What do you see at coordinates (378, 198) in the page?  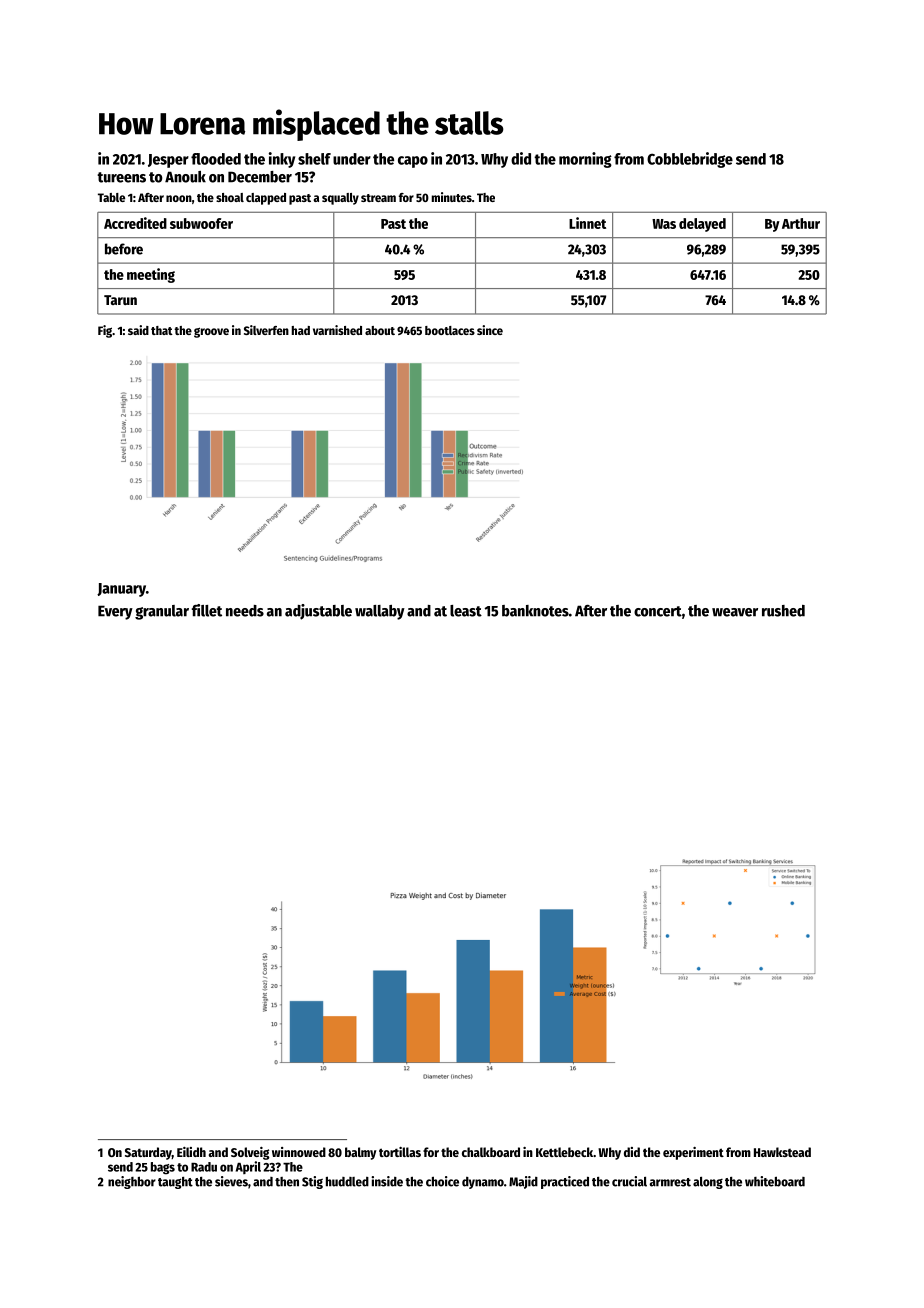 I see `stream` at bounding box center [378, 198].
